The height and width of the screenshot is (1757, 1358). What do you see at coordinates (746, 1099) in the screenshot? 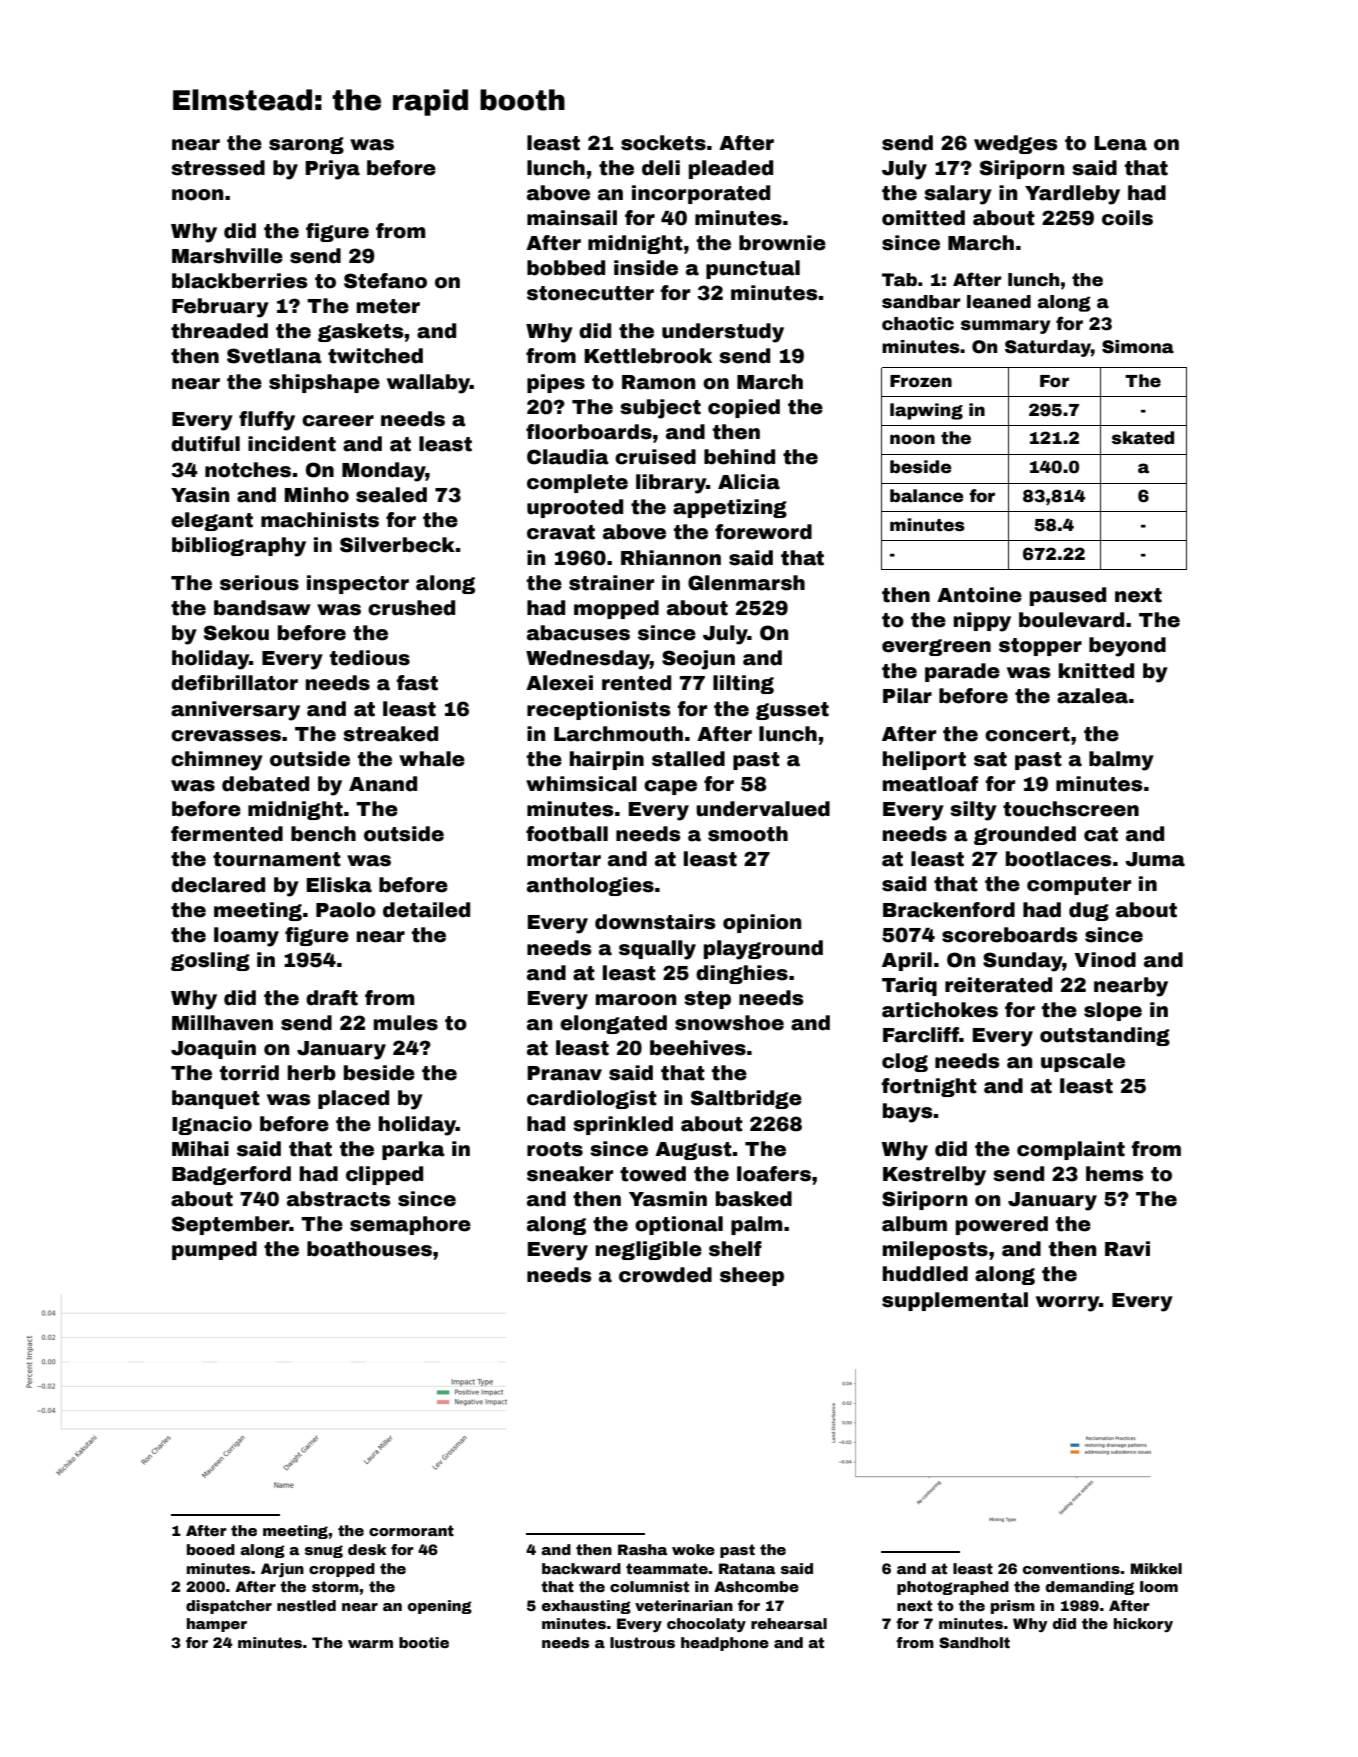
I see `Saltbridge` at bounding box center [746, 1099].
